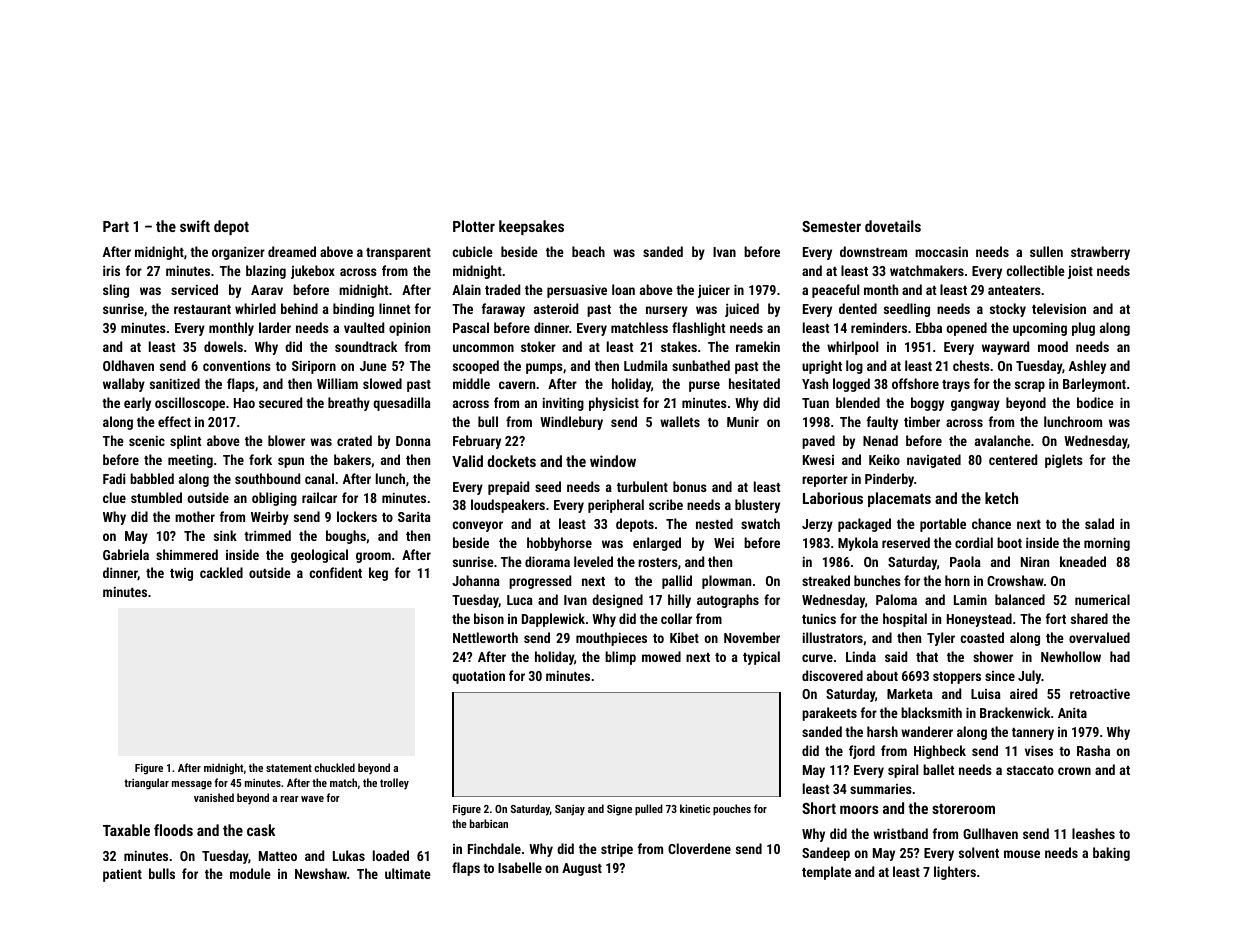 The image size is (1233, 952). What do you see at coordinates (214, 797) in the screenshot?
I see `vanished` at bounding box center [214, 797].
